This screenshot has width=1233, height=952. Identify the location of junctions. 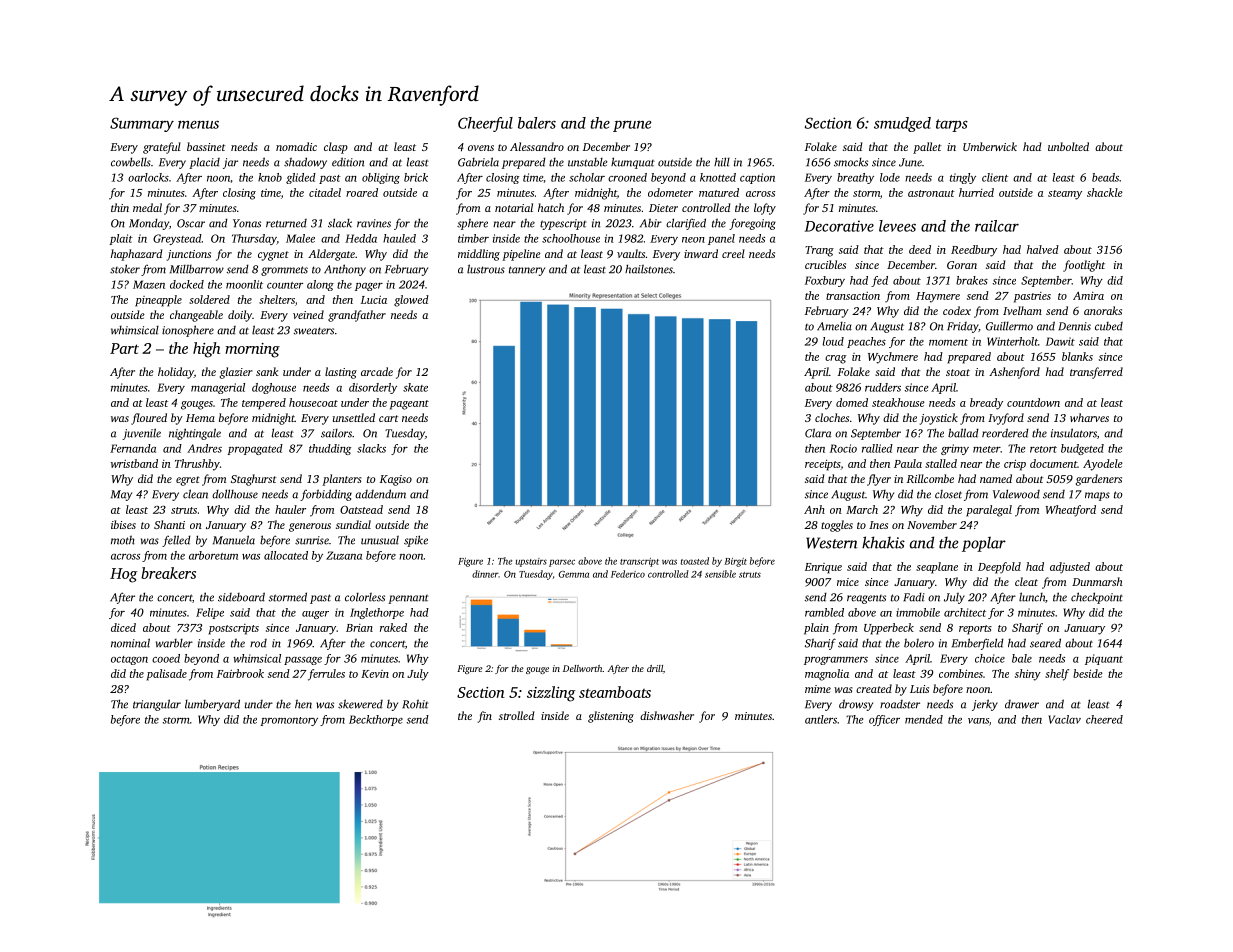
(189, 255).
